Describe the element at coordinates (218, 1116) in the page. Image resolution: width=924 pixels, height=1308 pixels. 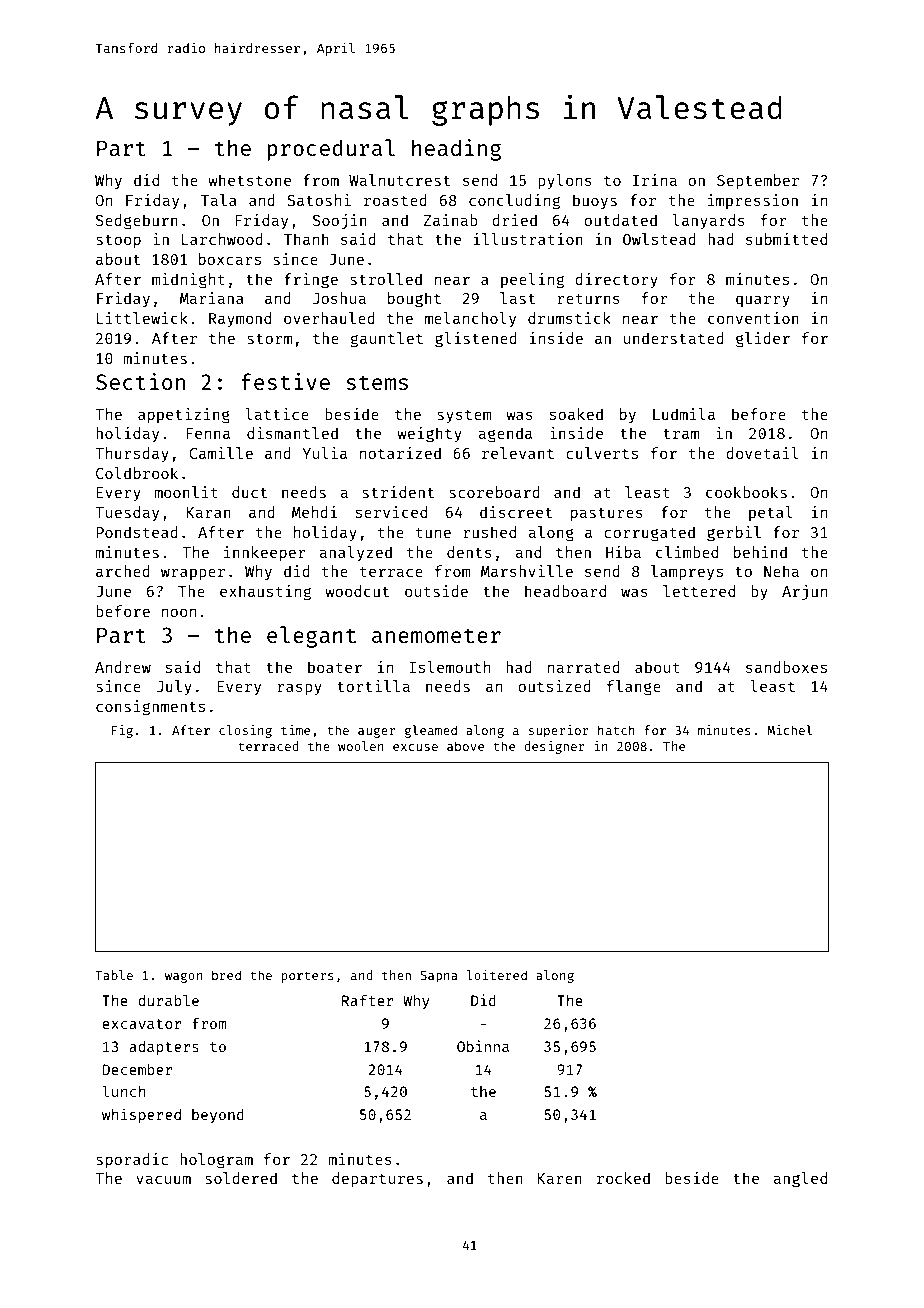
I see `beyond` at that location.
